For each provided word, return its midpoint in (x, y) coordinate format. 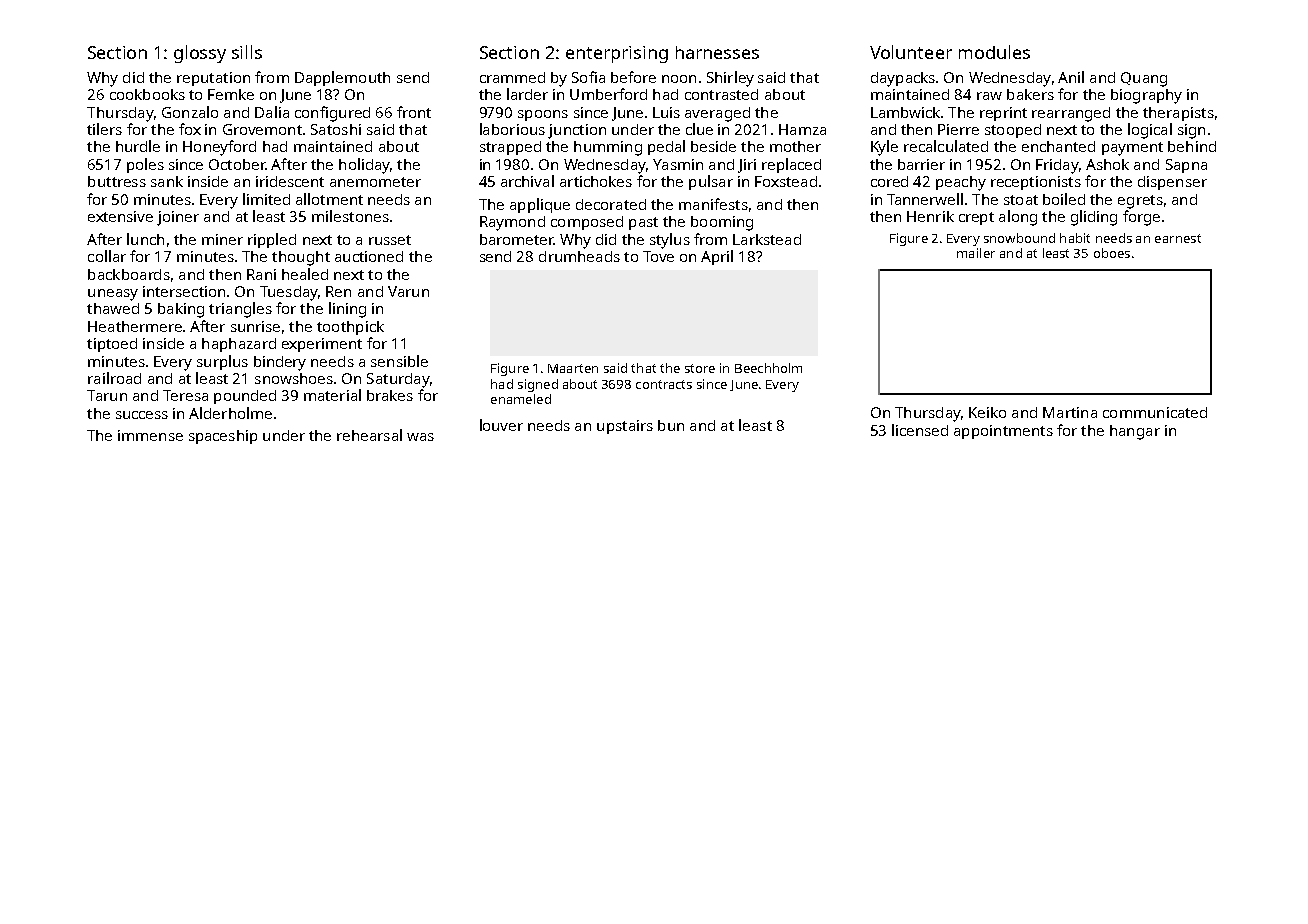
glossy (200, 54)
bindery (280, 363)
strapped (510, 148)
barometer (517, 239)
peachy (961, 183)
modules (994, 52)
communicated (1155, 412)
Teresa (185, 395)
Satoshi (336, 129)
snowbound (1019, 238)
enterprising (617, 54)
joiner (178, 218)
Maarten (573, 368)
